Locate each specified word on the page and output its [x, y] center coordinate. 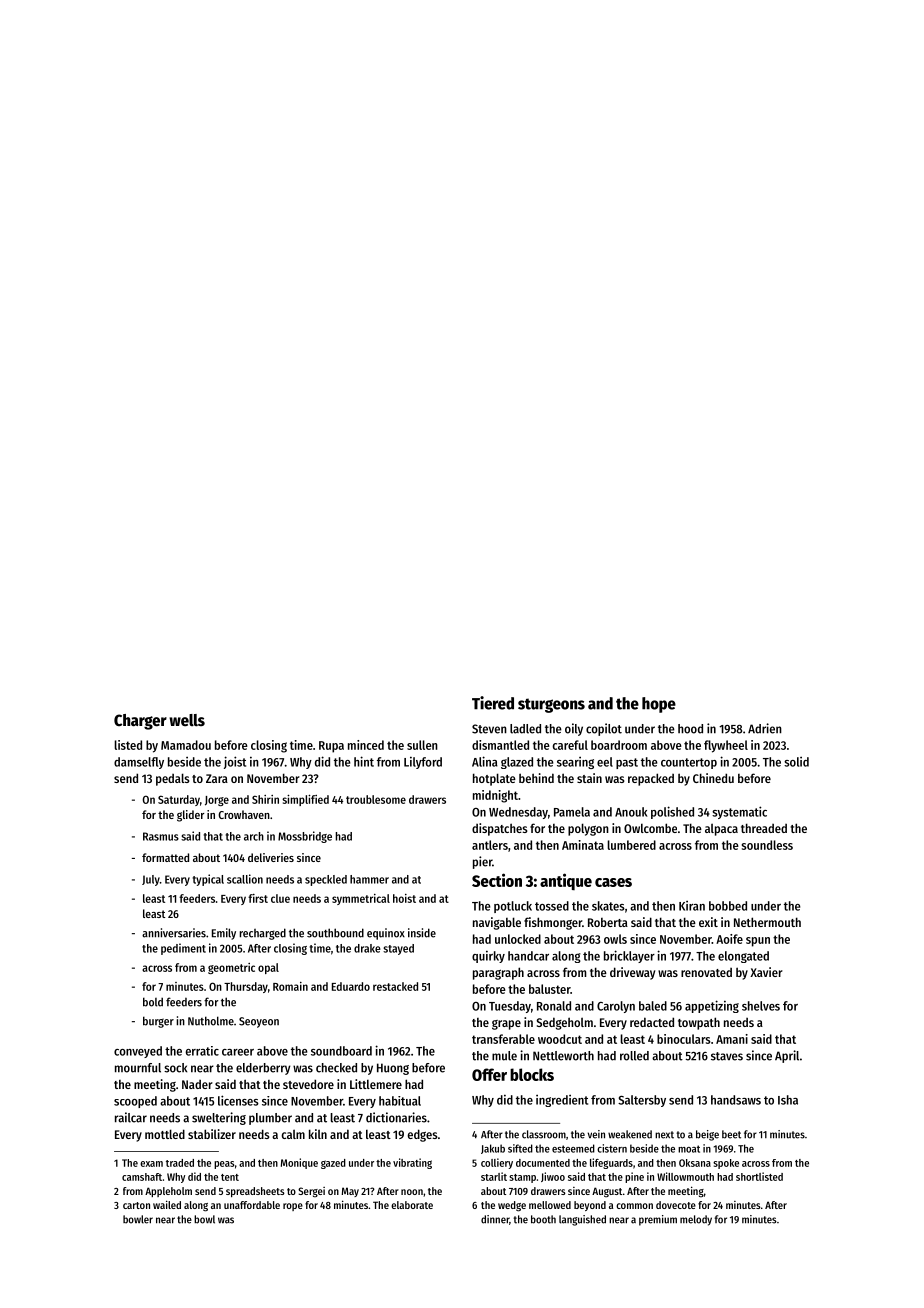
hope [659, 705]
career [238, 1052]
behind [536, 778]
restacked [395, 986]
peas [224, 1165]
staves [727, 1056]
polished [672, 812]
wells [187, 720]
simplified [305, 800]
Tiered [493, 703]
